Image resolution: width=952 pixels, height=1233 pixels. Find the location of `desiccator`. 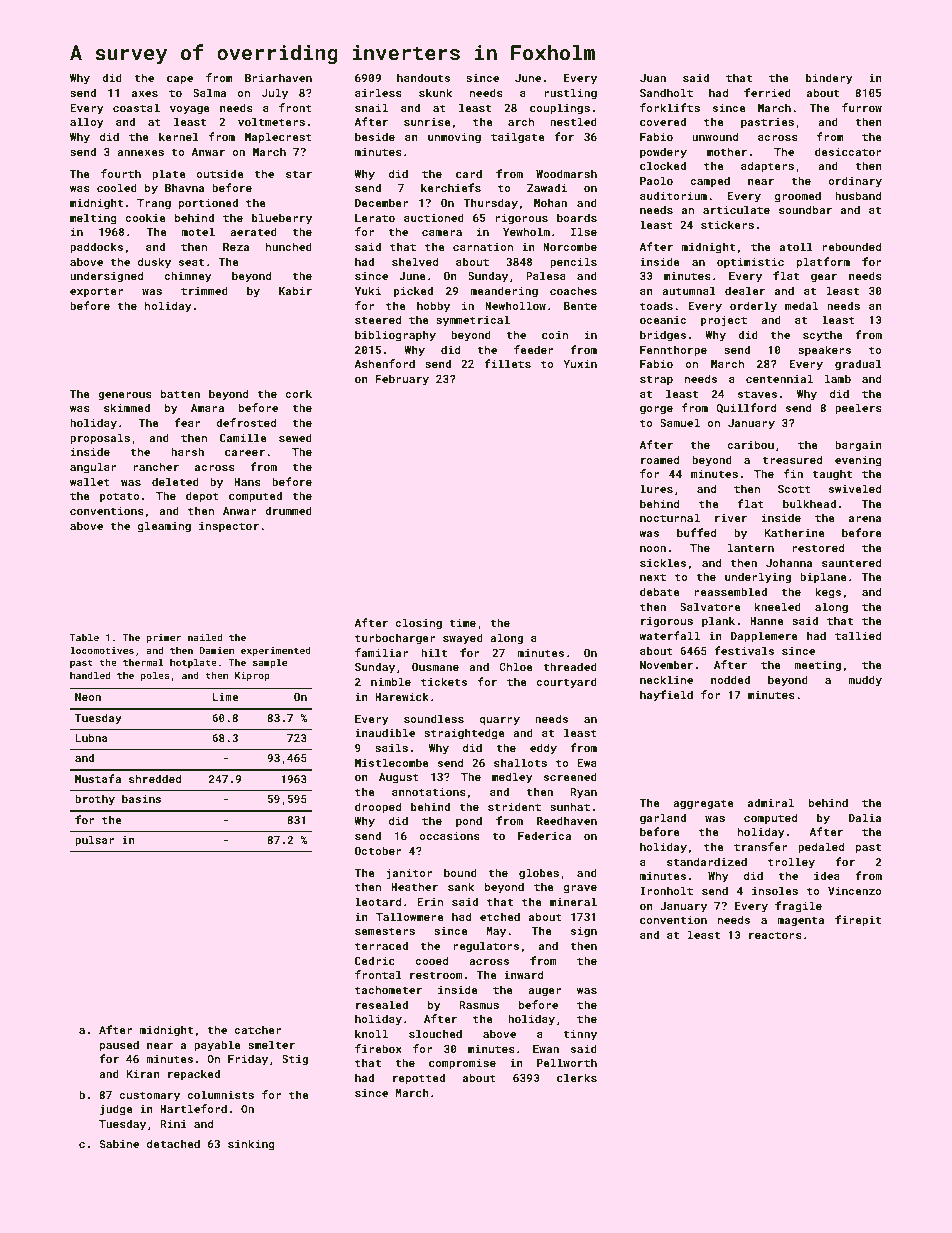

desiccator is located at coordinates (848, 151).
